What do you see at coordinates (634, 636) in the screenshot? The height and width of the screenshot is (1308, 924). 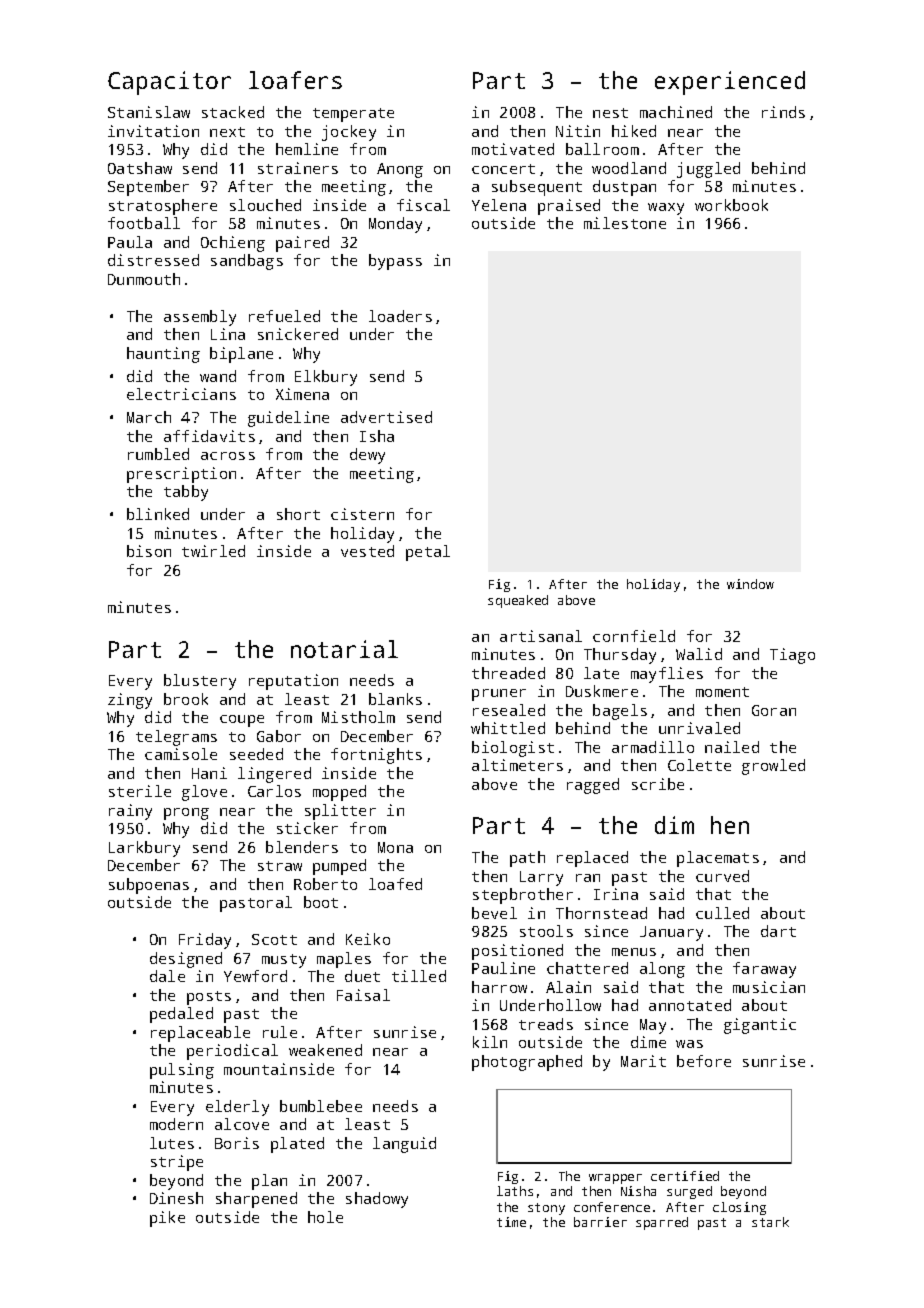 I see `cornfield` at bounding box center [634, 636].
